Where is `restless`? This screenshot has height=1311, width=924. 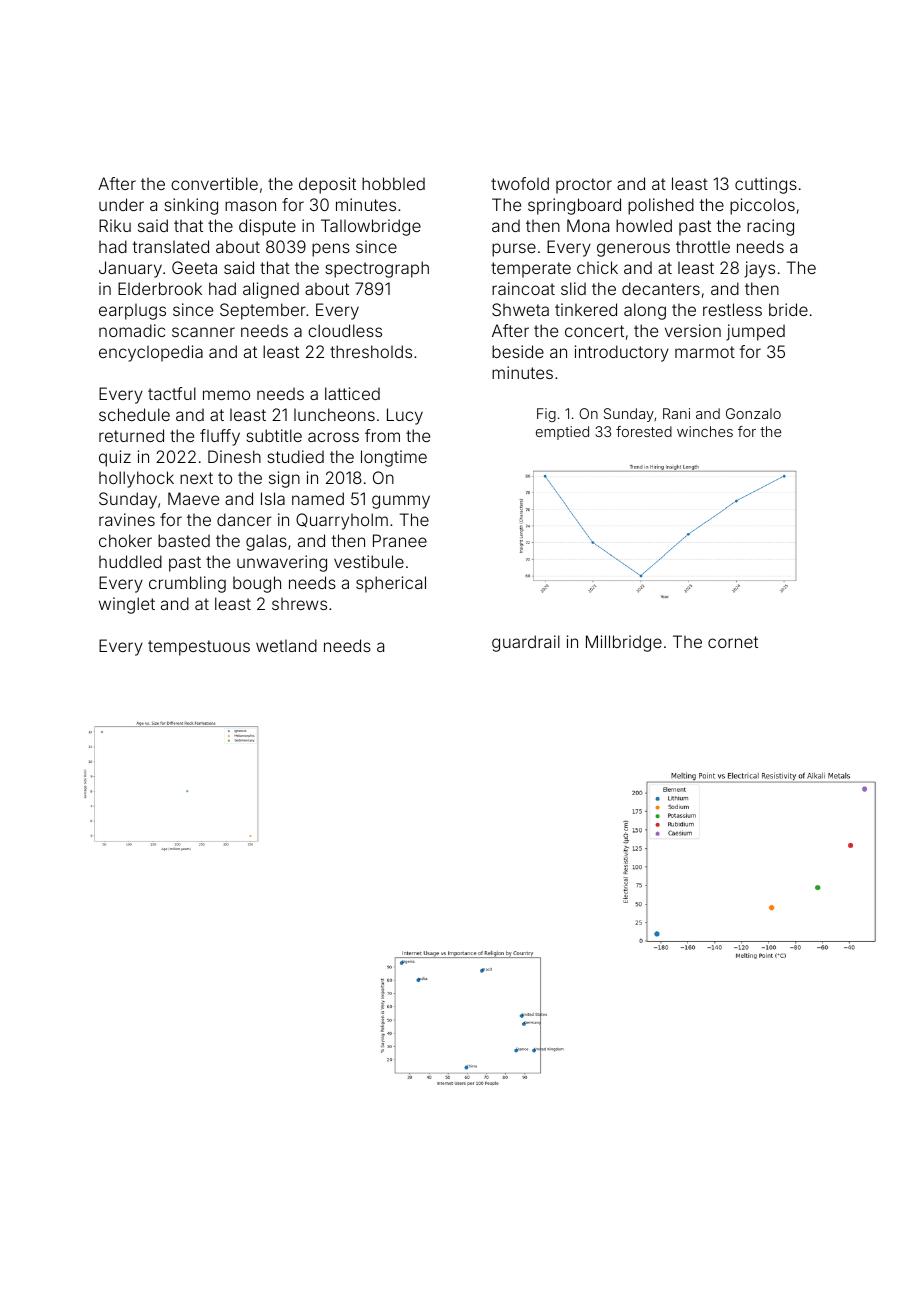 restless is located at coordinates (732, 309).
